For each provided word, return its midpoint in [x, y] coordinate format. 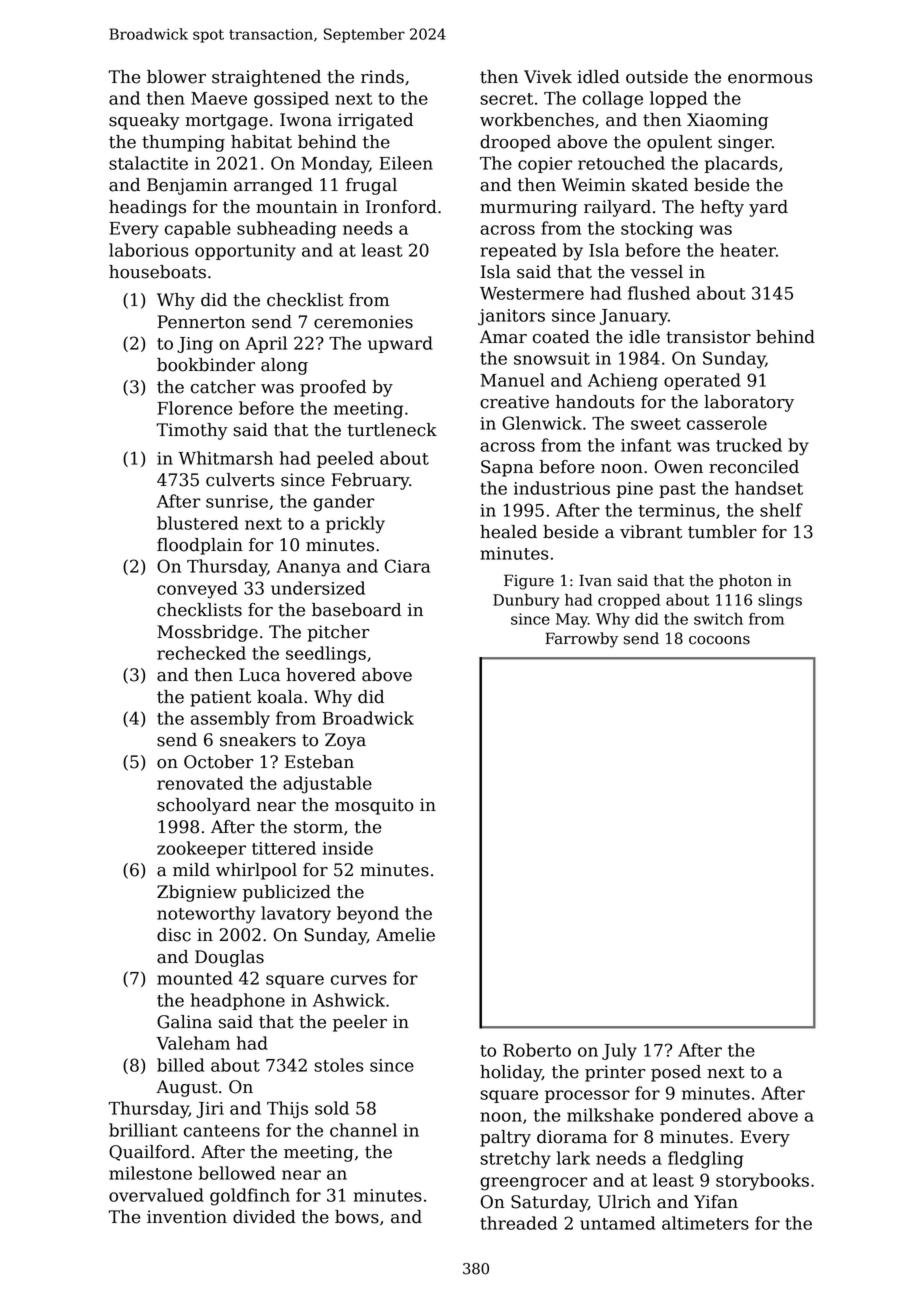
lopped [678, 99]
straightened [266, 78]
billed [180, 1065]
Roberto [537, 1050]
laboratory [749, 403]
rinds [382, 77]
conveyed [197, 590]
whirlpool [256, 871]
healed [508, 532]
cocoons [719, 640]
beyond [368, 915]
